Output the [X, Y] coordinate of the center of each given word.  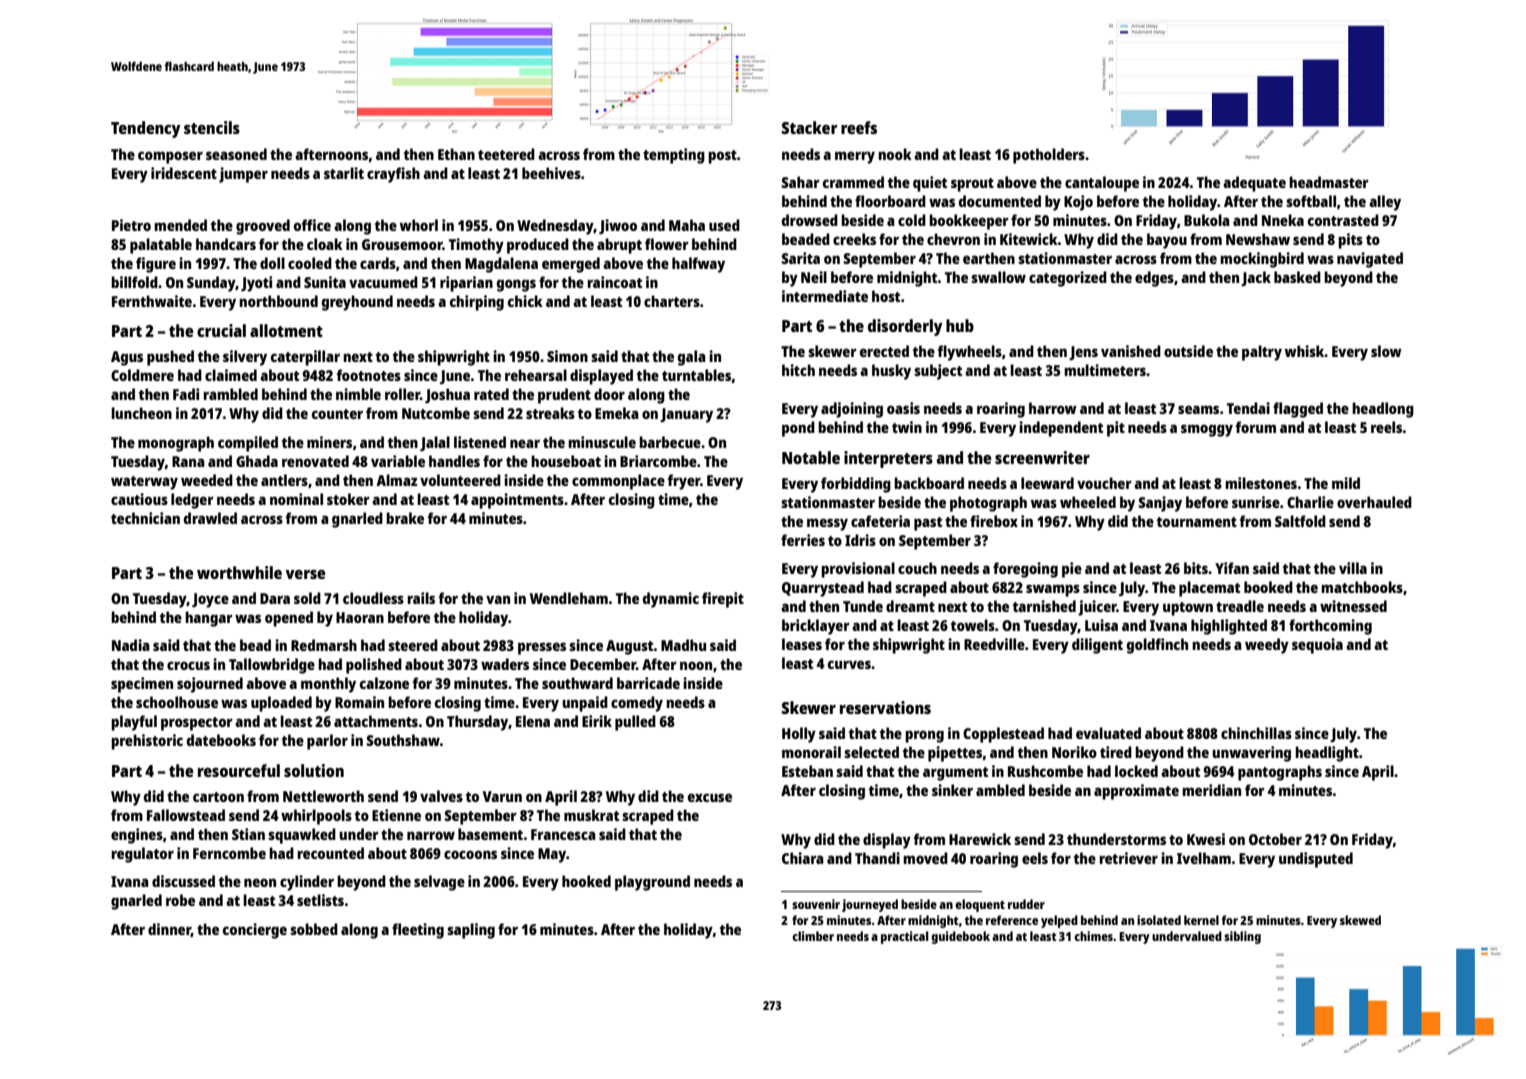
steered [413, 645]
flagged [1298, 410]
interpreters [888, 459]
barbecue [670, 442]
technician [145, 518]
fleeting [418, 931]
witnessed [1353, 606]
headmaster [1329, 182]
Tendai [1248, 408]
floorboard [890, 201]
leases [802, 644]
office [312, 225]
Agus [127, 358]
